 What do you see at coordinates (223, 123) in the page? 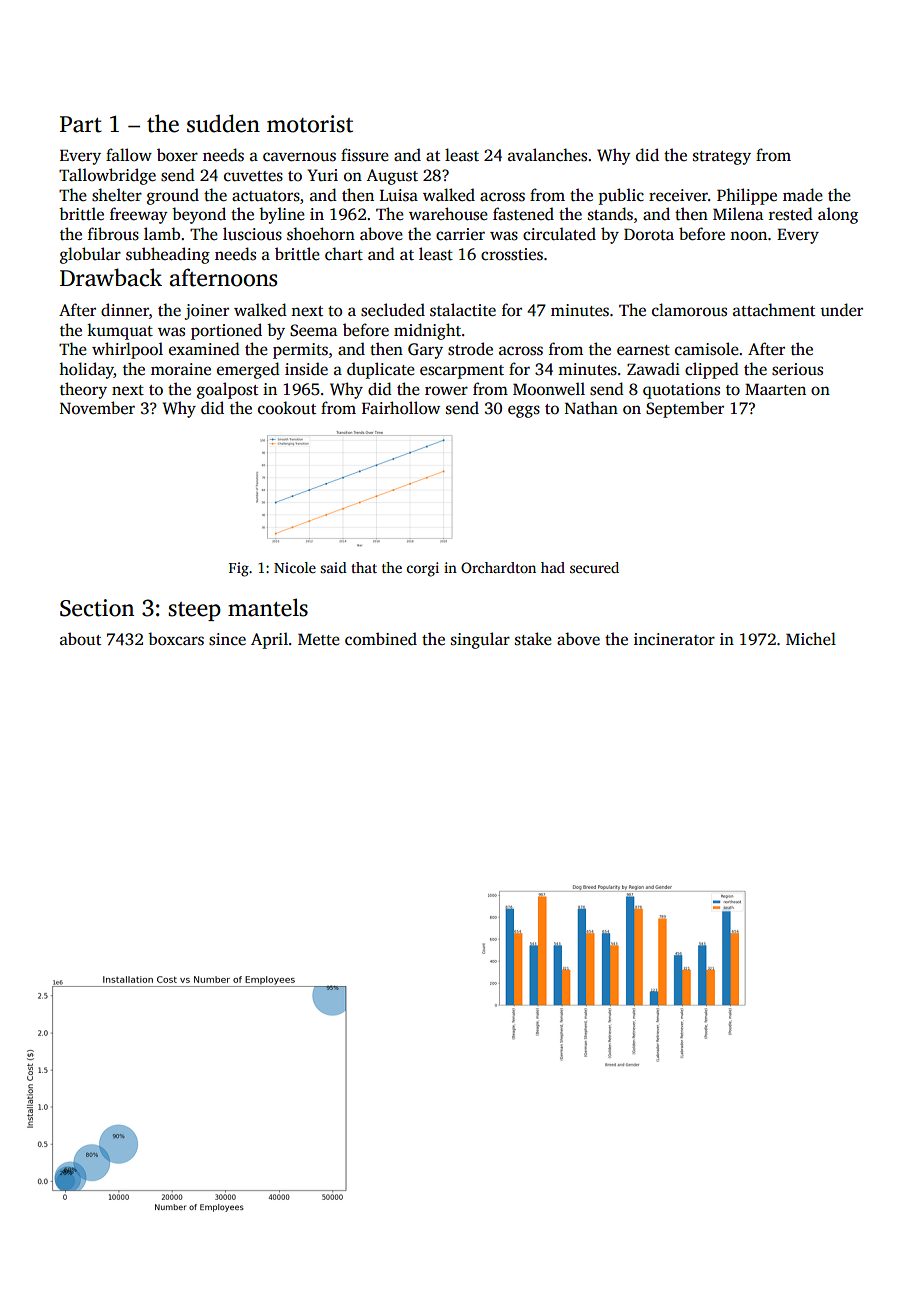
I see `sudden` at bounding box center [223, 123].
